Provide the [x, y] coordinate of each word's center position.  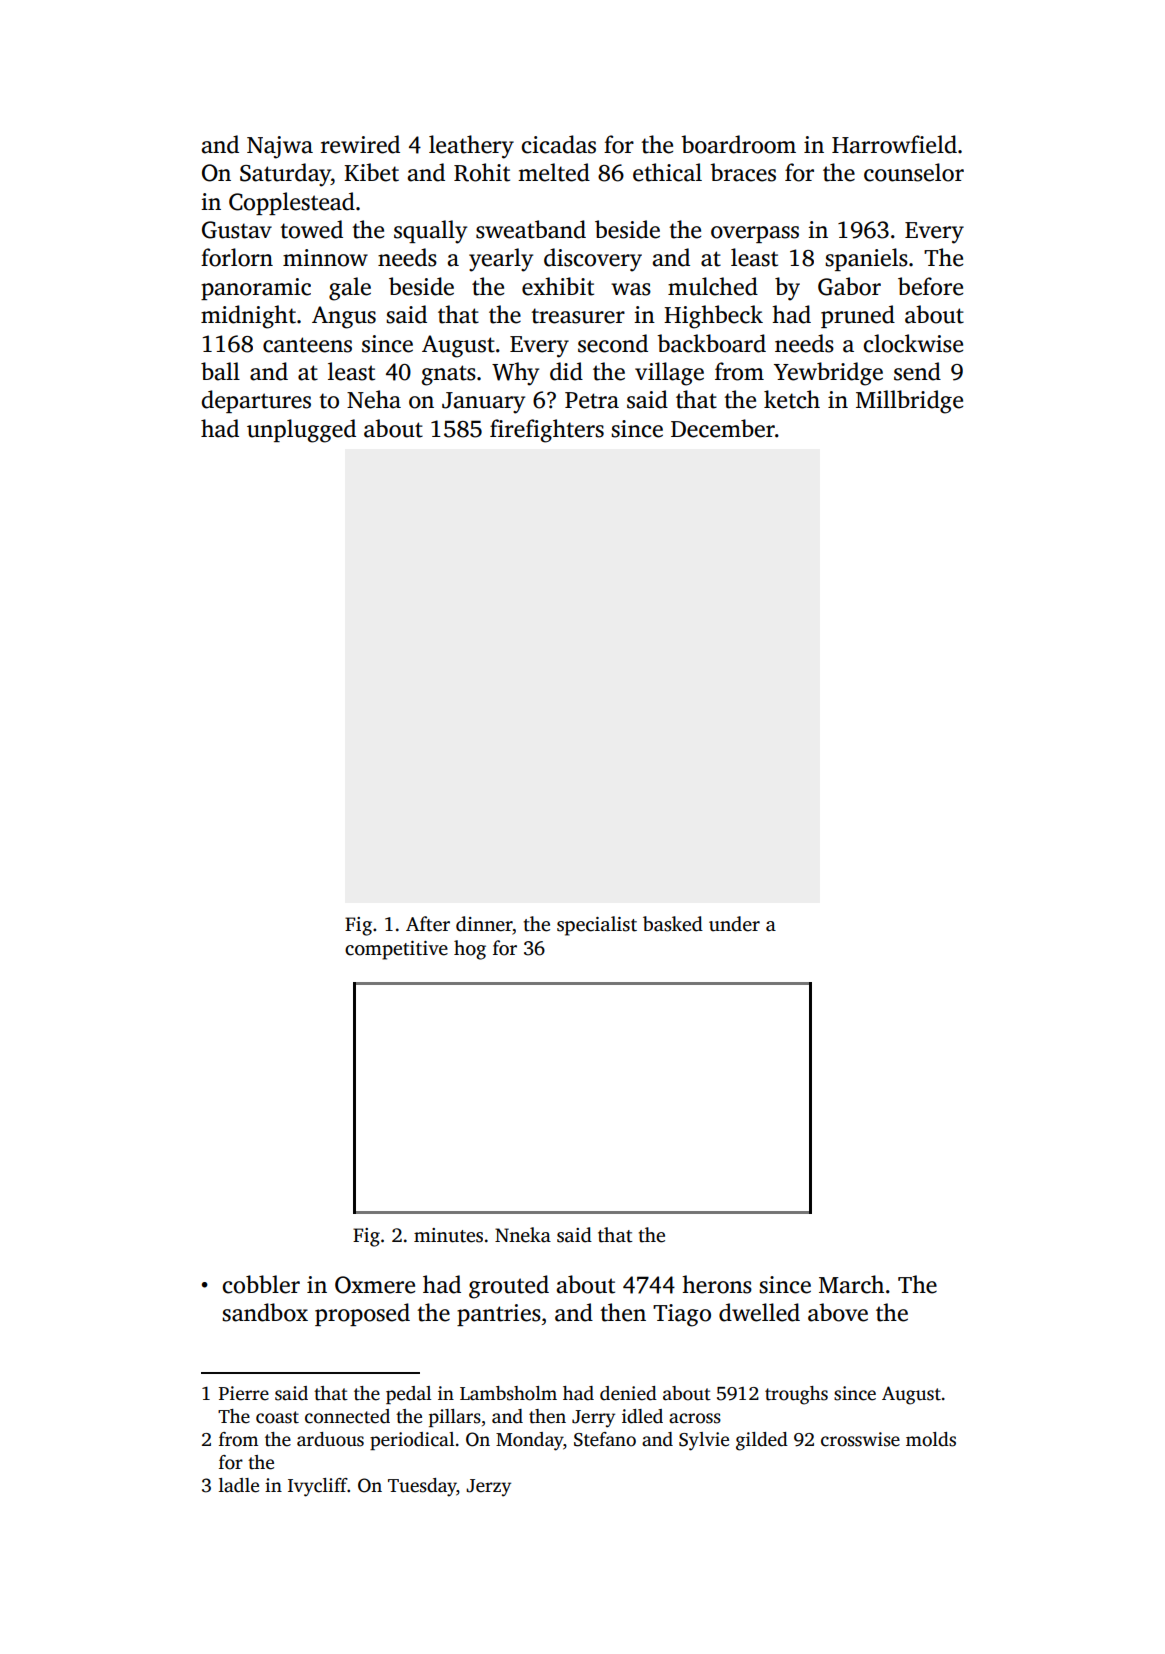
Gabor [849, 286]
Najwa [280, 147]
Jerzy [488, 1488]
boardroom [738, 144]
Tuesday [422, 1487]
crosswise [860, 1439]
